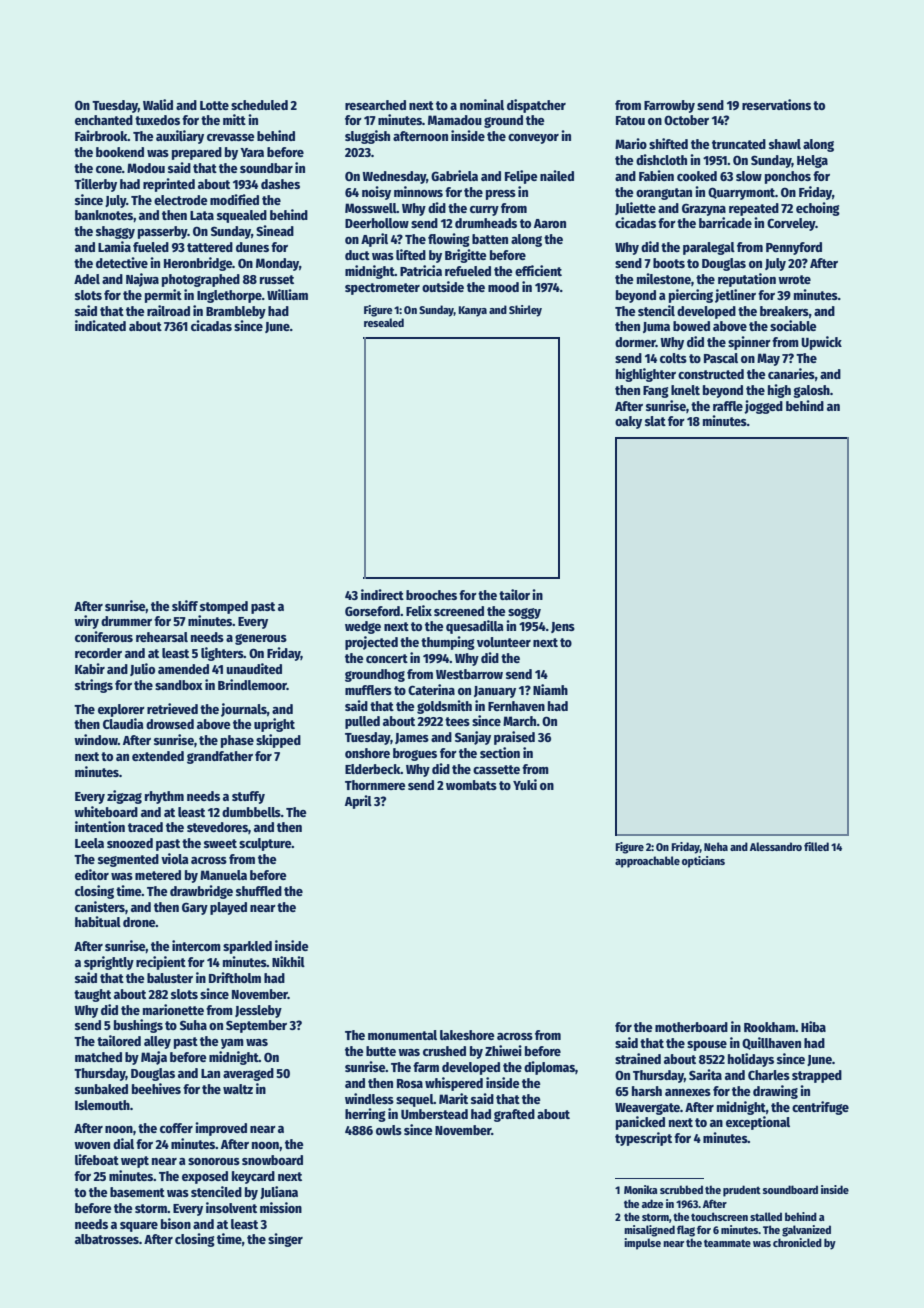 This screenshot has width=924, height=1308. Describe the element at coordinates (716, 846) in the screenshot. I see `Neha` at that location.
